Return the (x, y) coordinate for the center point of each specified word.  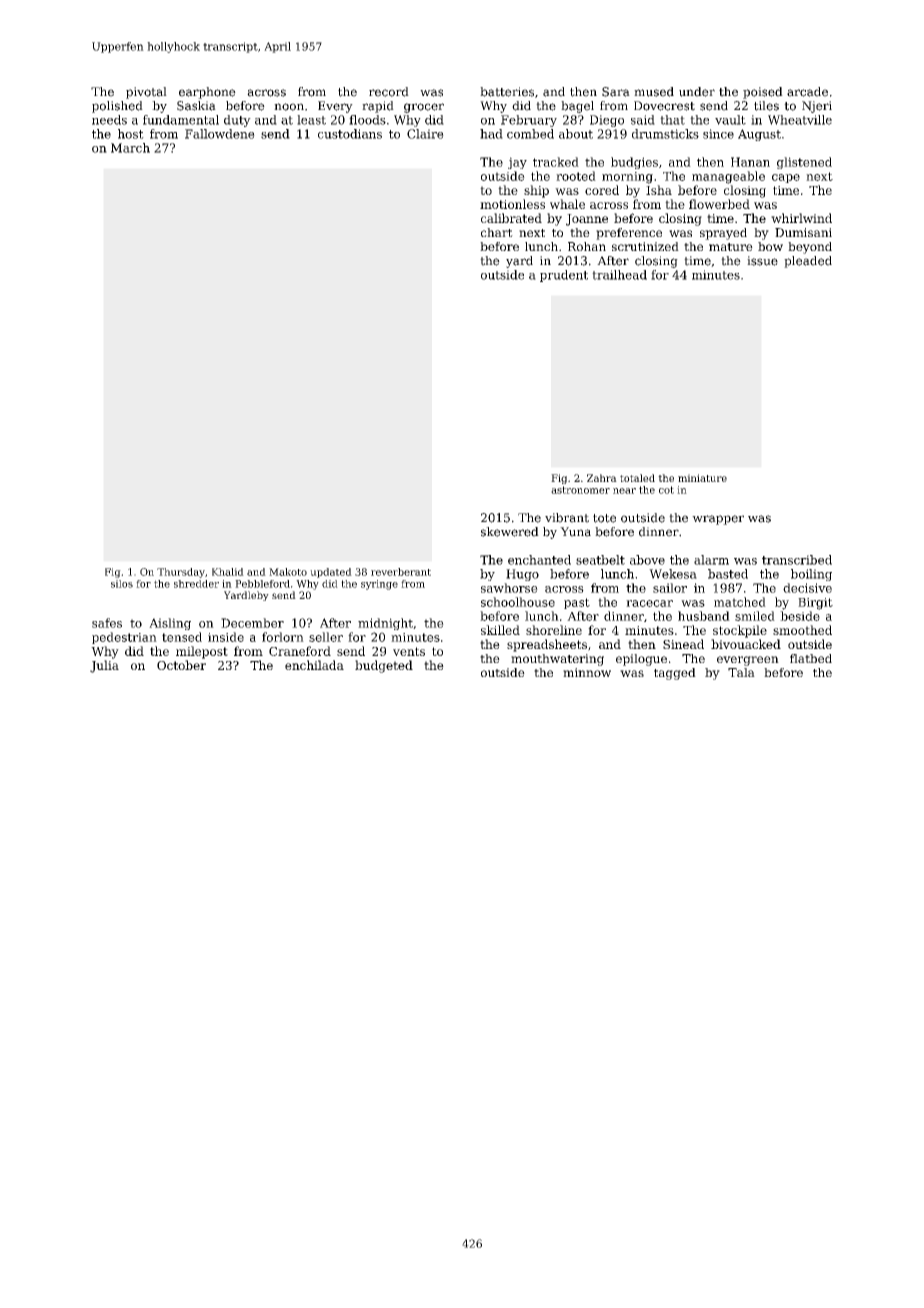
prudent (564, 276)
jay (517, 163)
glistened (804, 163)
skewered (510, 532)
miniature (702, 478)
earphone (207, 93)
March (130, 148)
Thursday (181, 573)
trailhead (619, 275)
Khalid (228, 572)
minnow (587, 672)
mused (654, 92)
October (181, 665)
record (389, 92)
